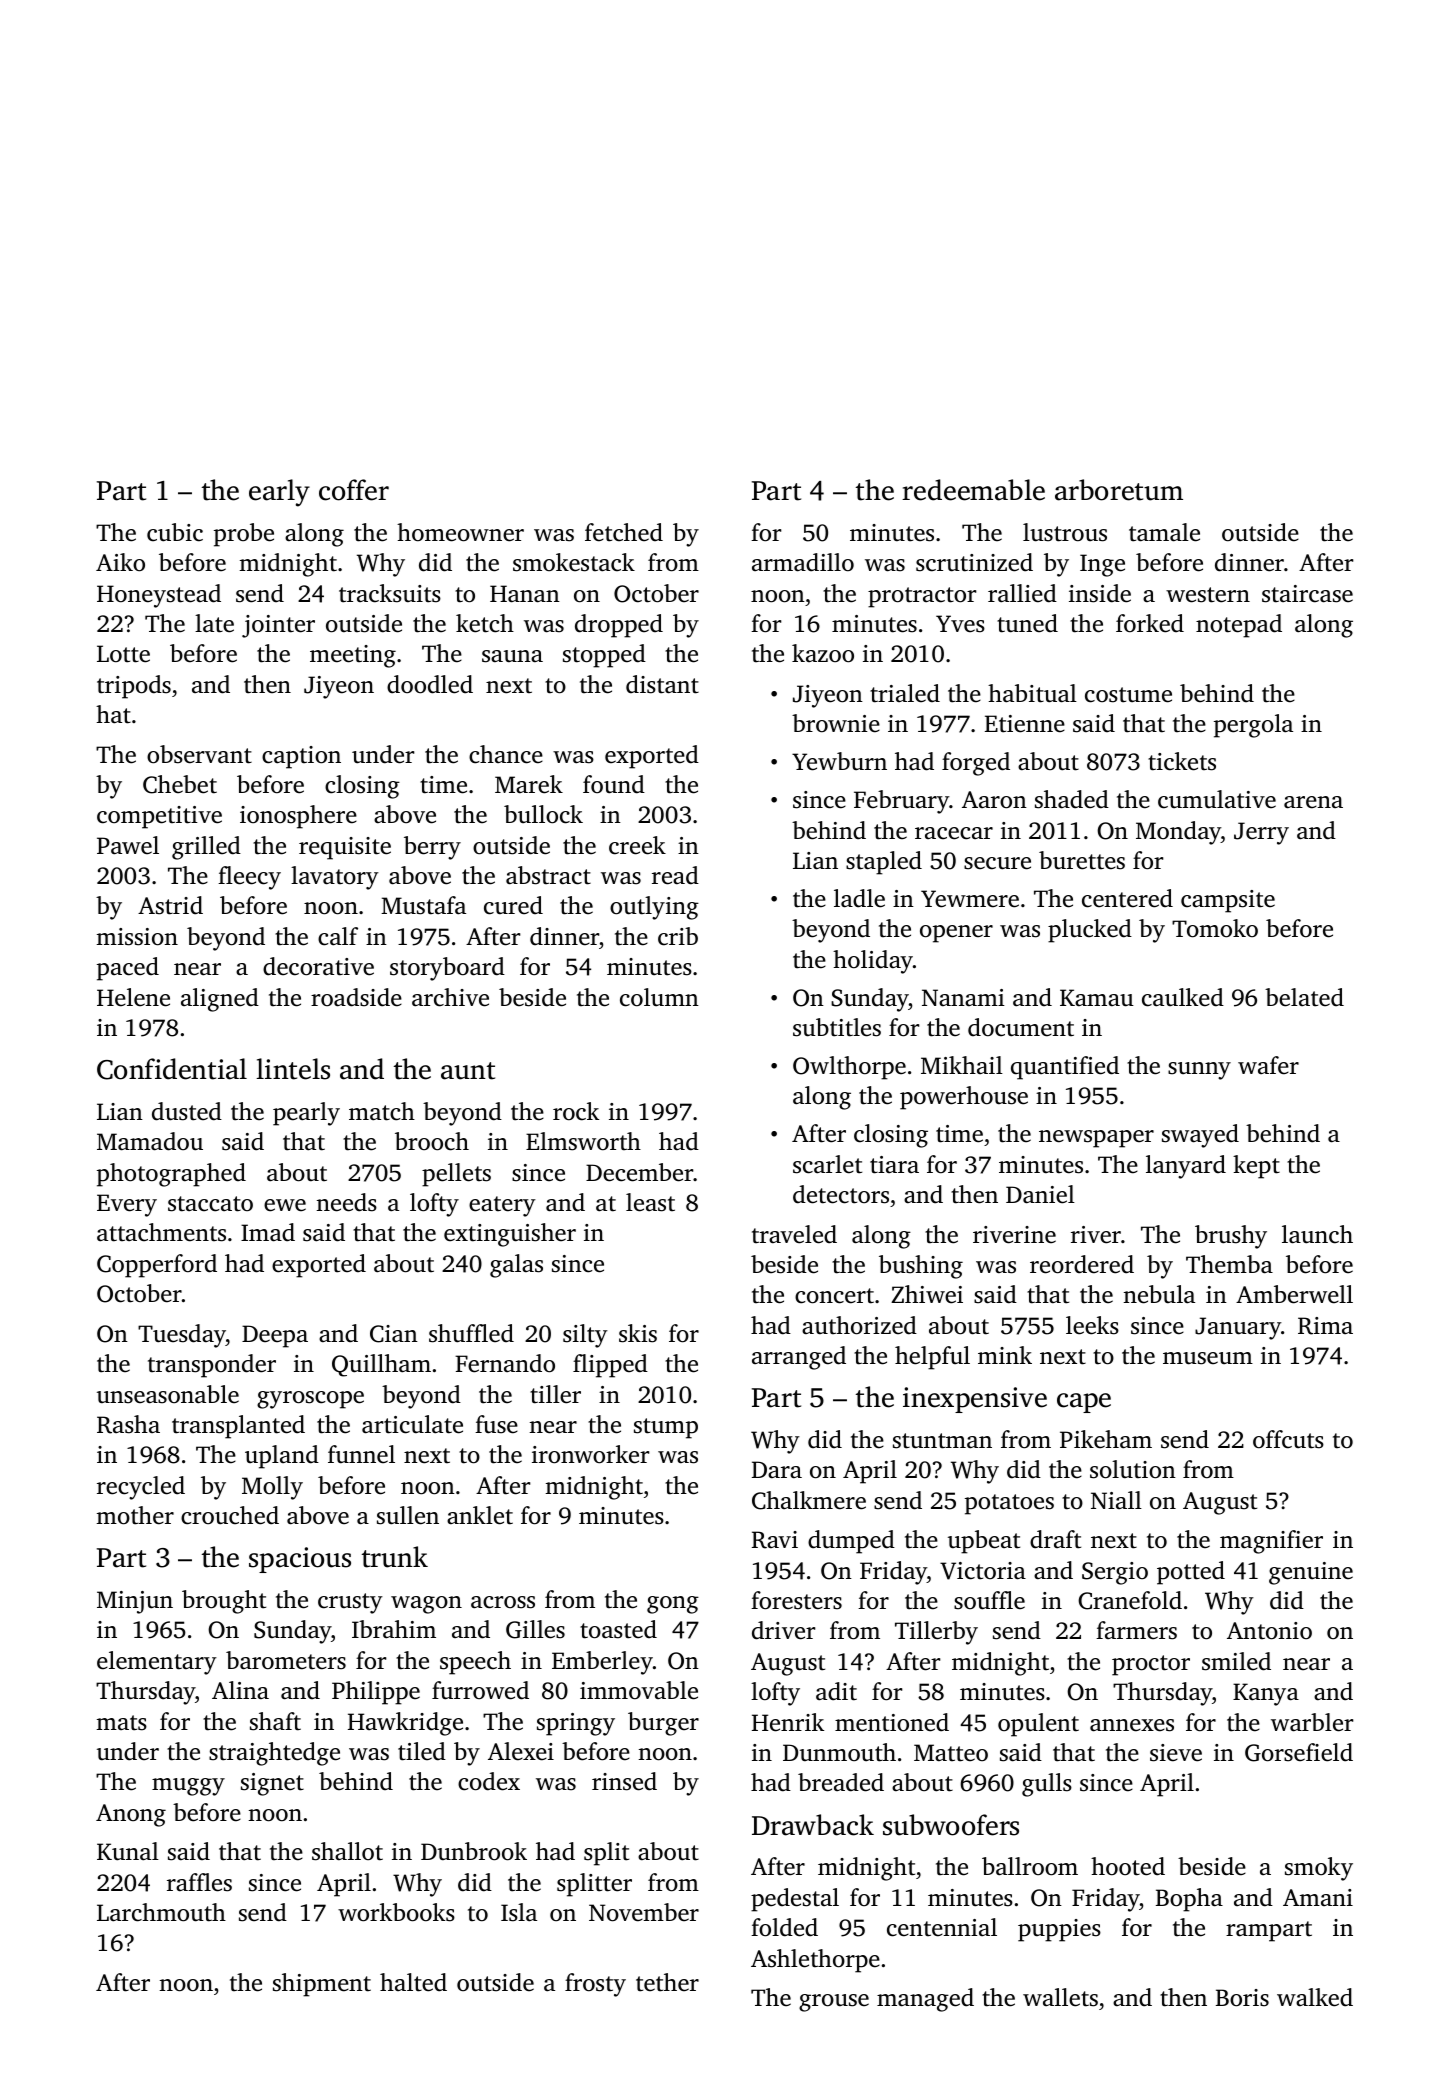 The width and height of the page is (1450, 2100). Describe the element at coordinates (624, 532) in the page. I see `fetched` at that location.
